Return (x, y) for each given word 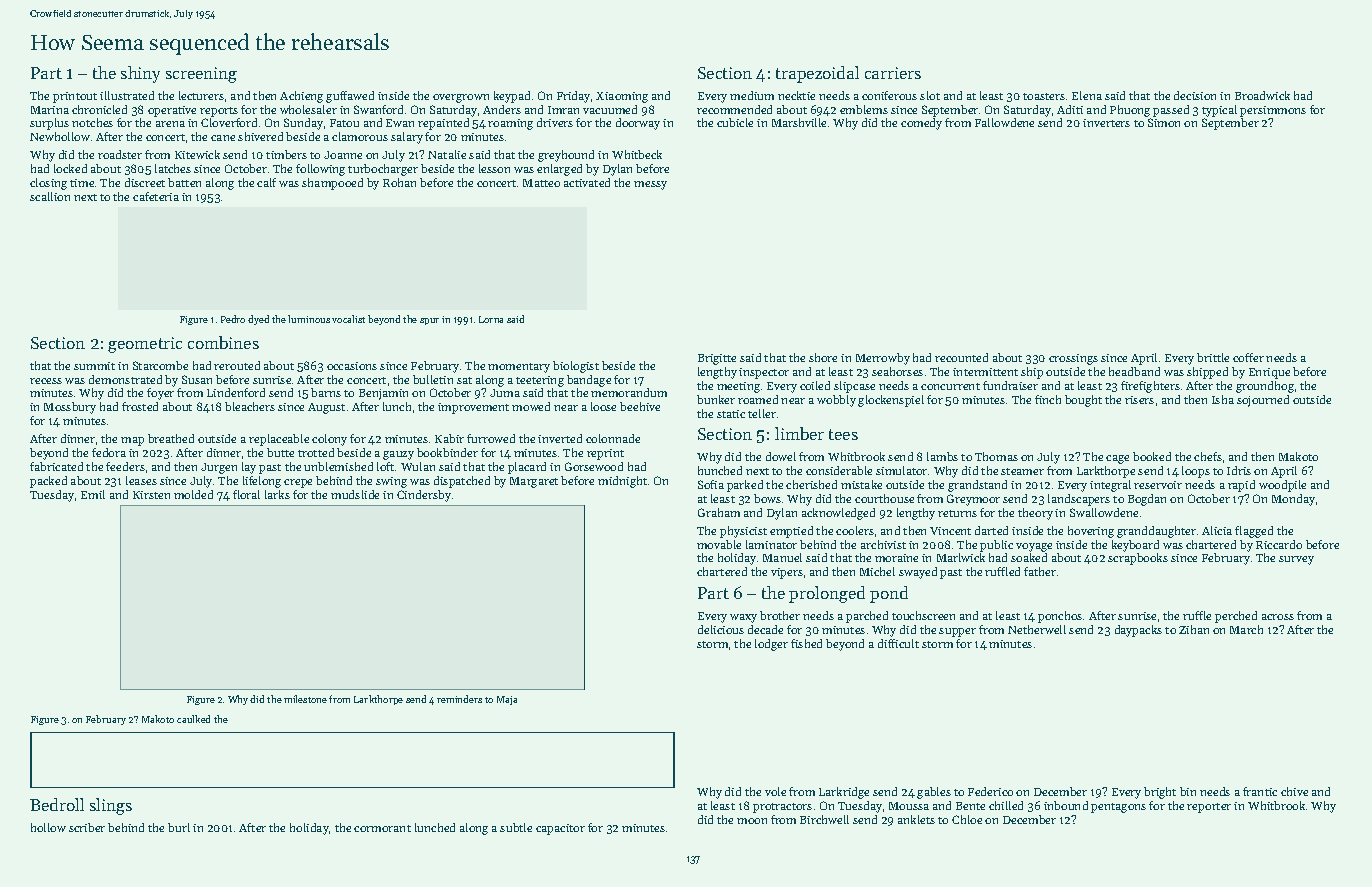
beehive (640, 406)
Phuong (1130, 111)
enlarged (559, 170)
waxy (743, 618)
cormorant (382, 828)
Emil (93, 494)
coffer (1248, 357)
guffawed (350, 97)
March (1246, 629)
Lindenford (236, 392)
